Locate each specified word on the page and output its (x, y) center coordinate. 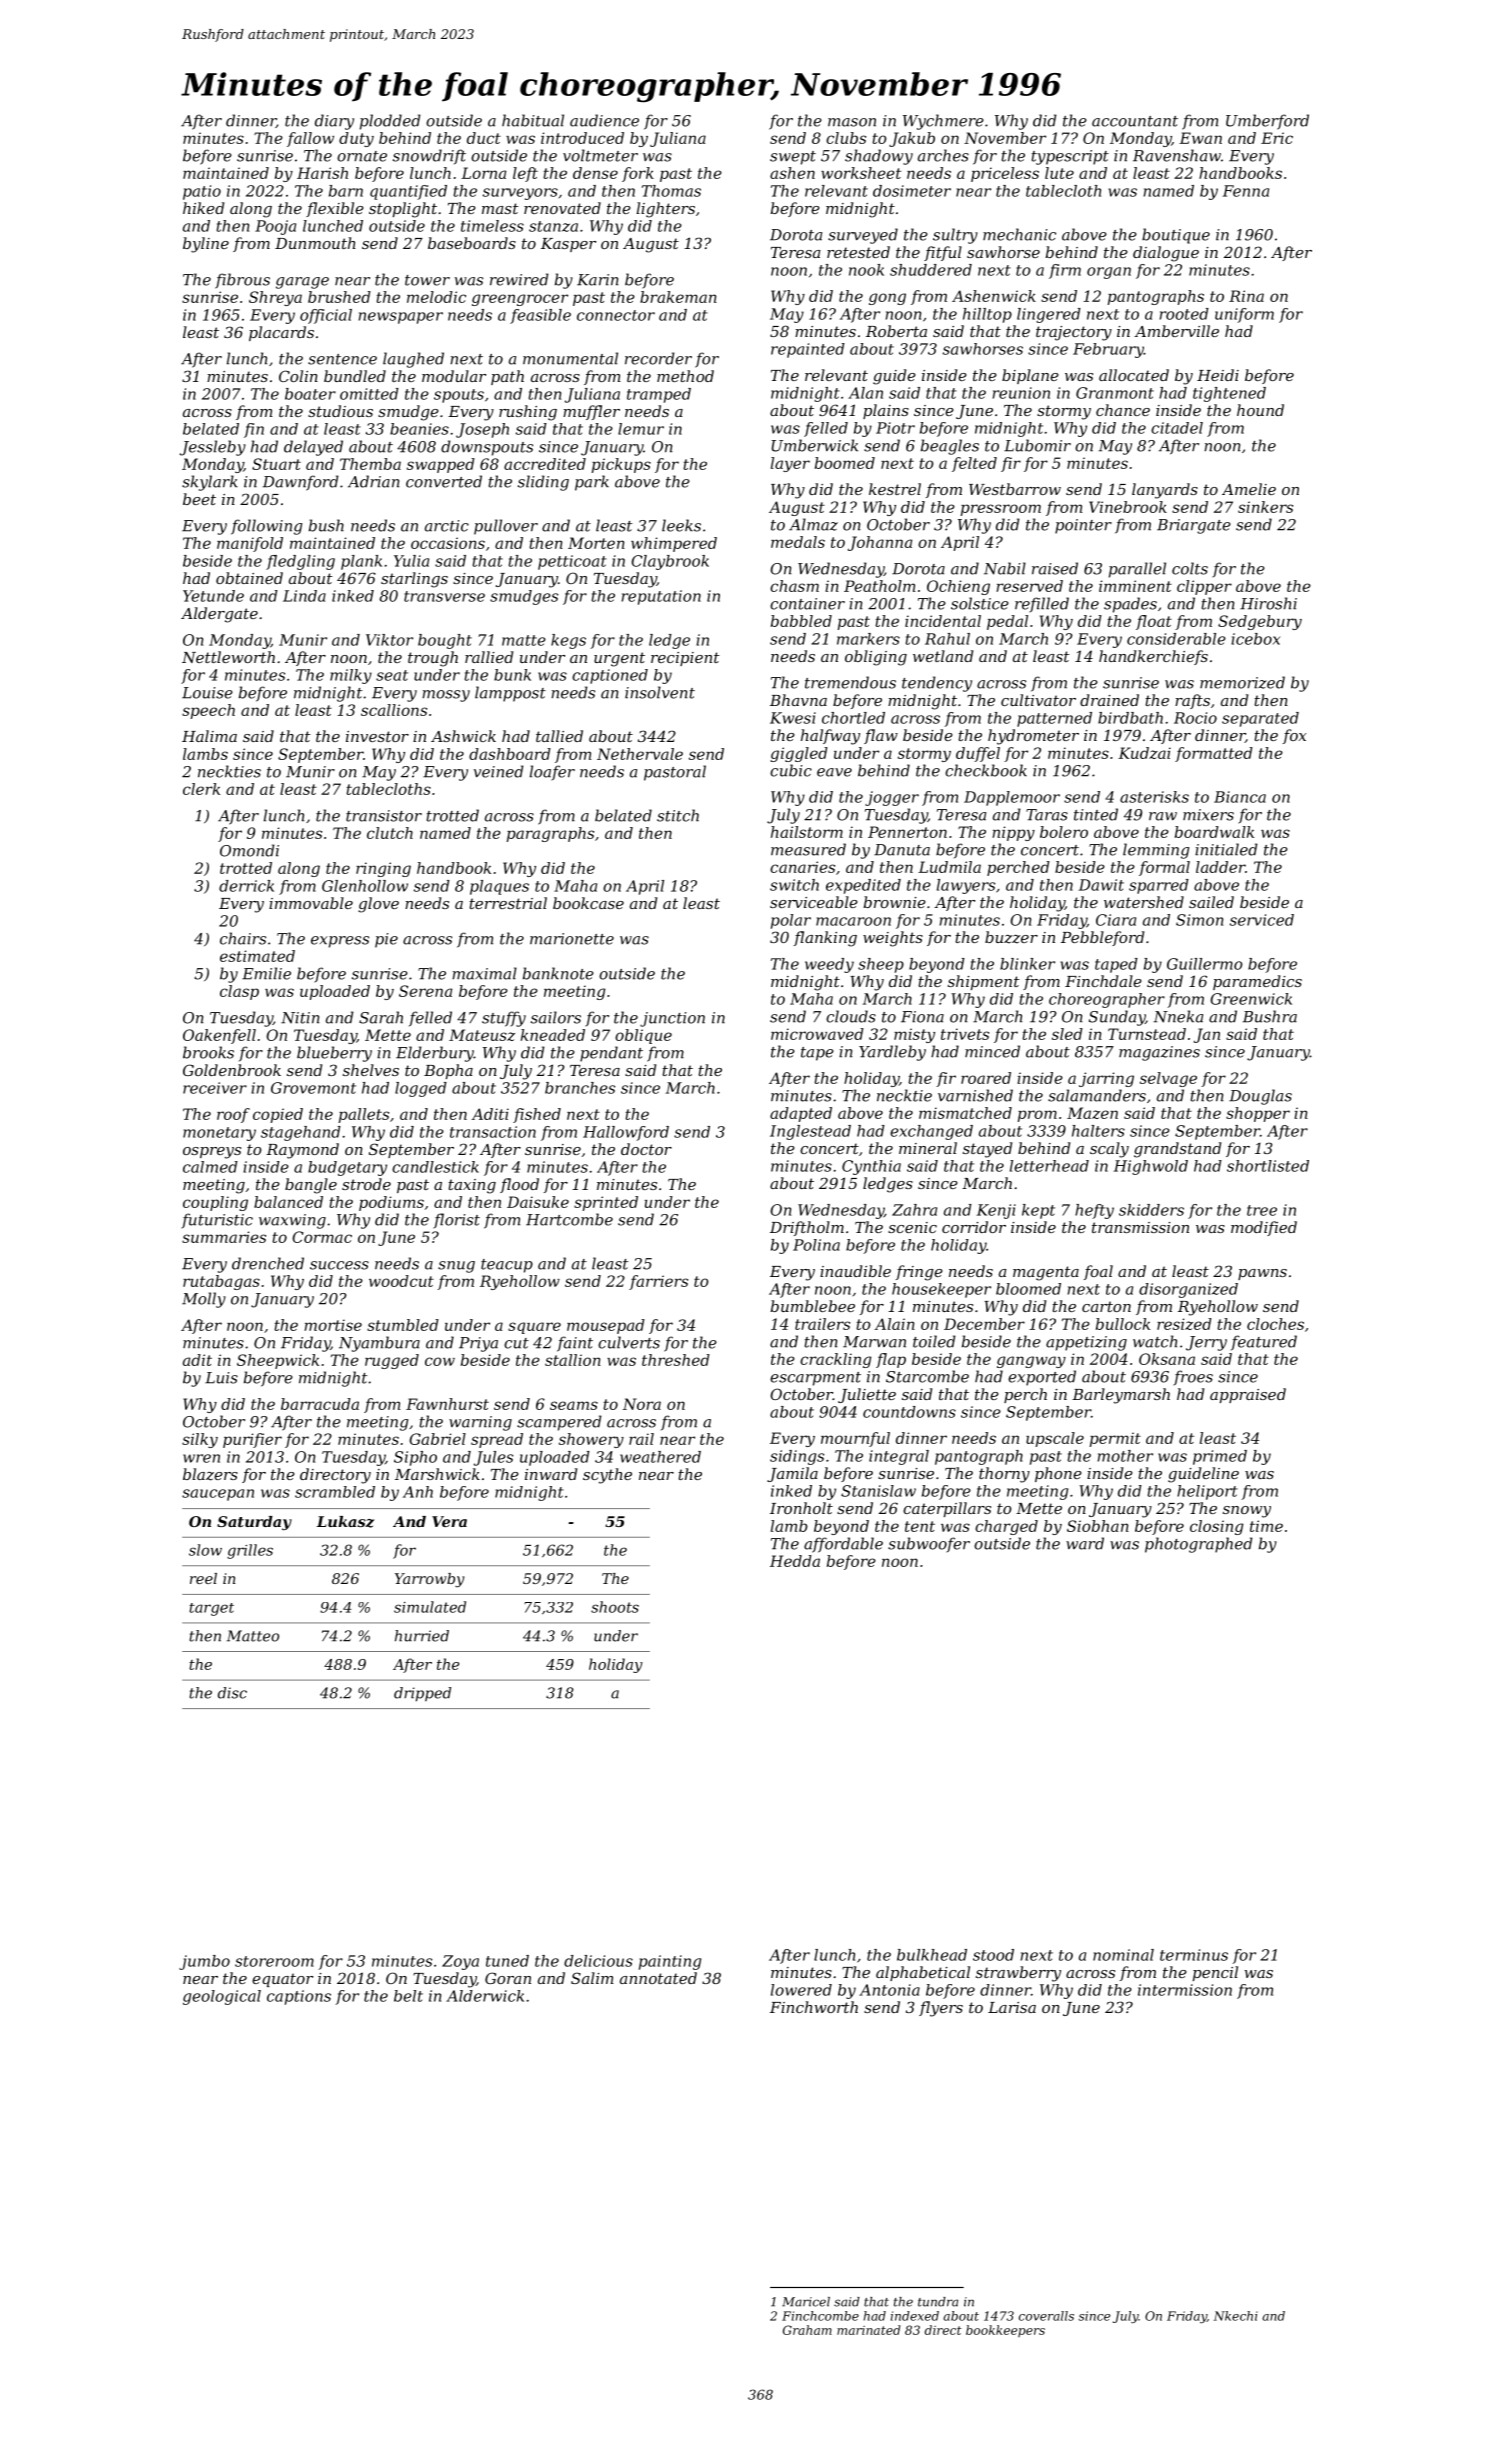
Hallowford (626, 1133)
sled (1067, 1034)
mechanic (1019, 234)
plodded (390, 122)
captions (299, 1997)
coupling (215, 1203)
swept (793, 158)
